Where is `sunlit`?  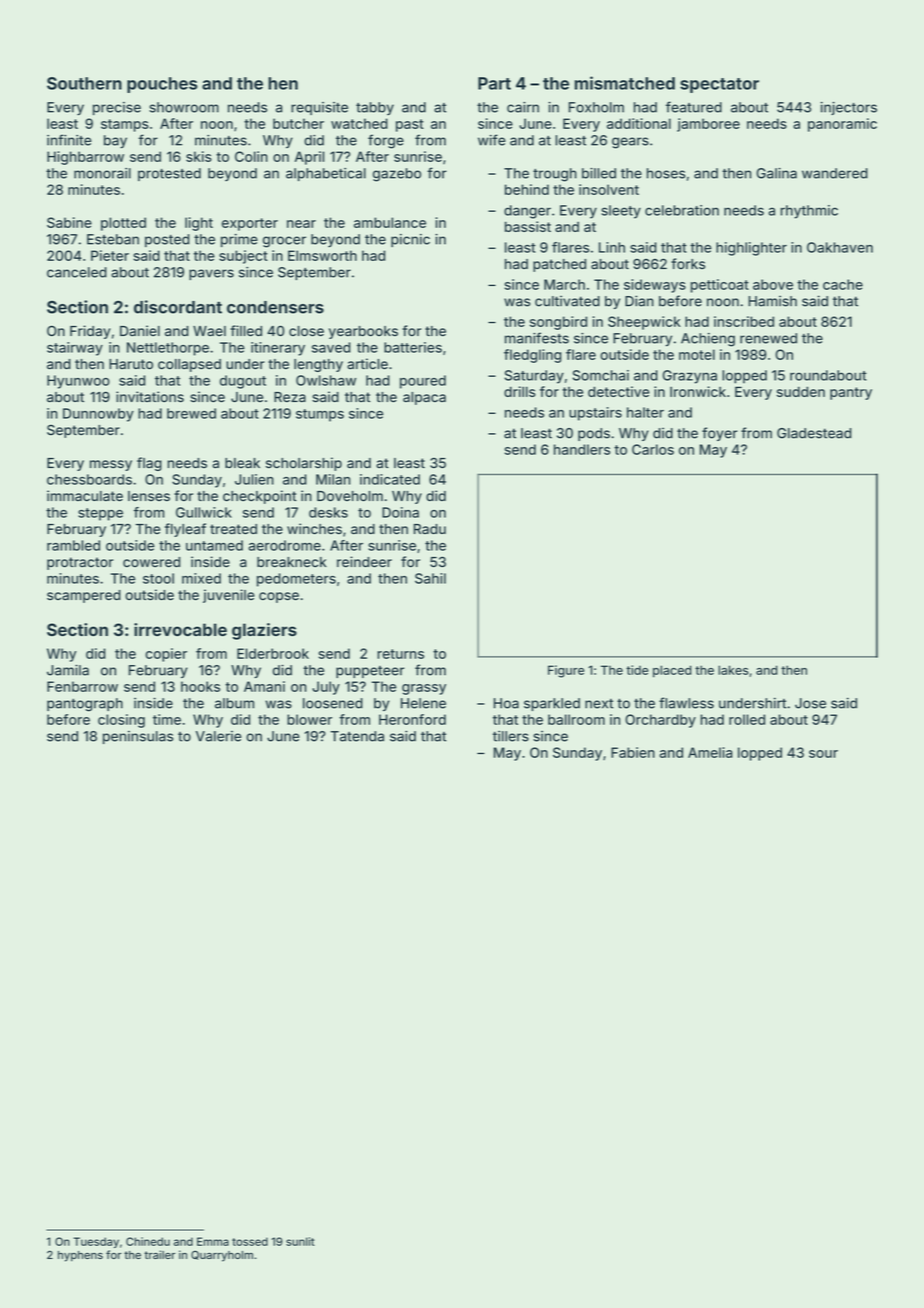 sunlit is located at coordinates (300, 1241).
